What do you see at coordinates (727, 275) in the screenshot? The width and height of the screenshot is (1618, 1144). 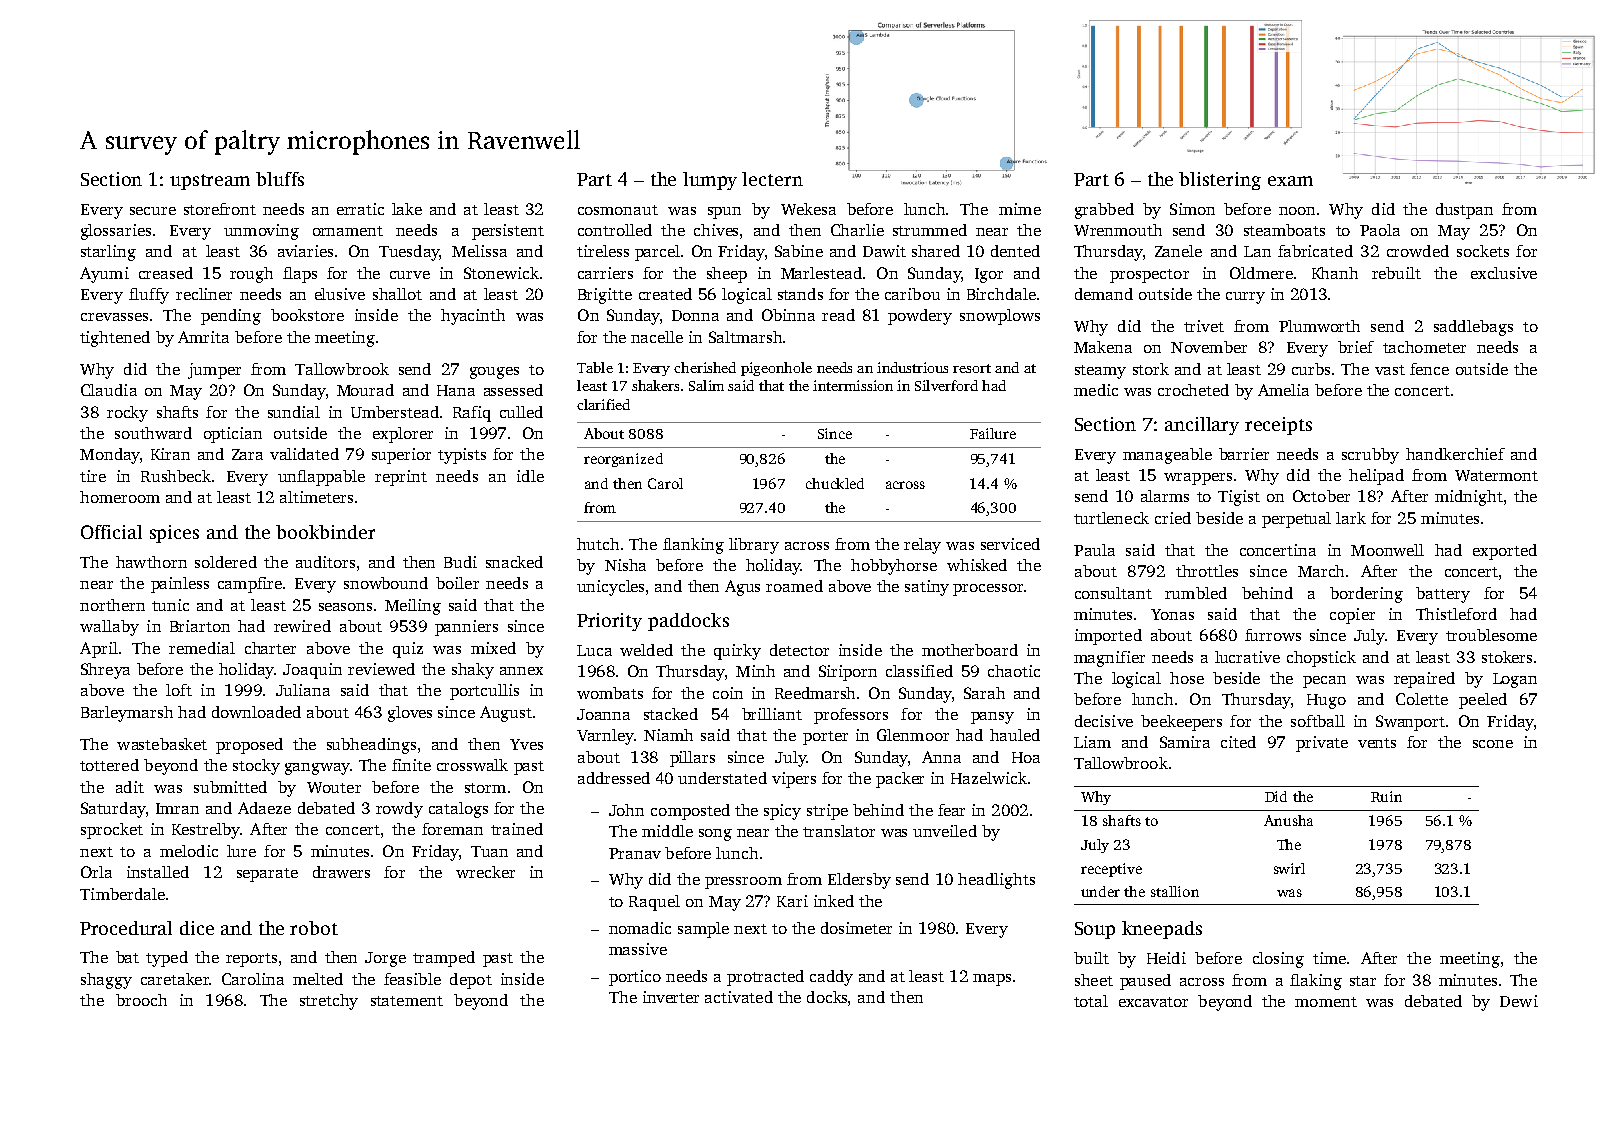 I see `sheep` at bounding box center [727, 275].
